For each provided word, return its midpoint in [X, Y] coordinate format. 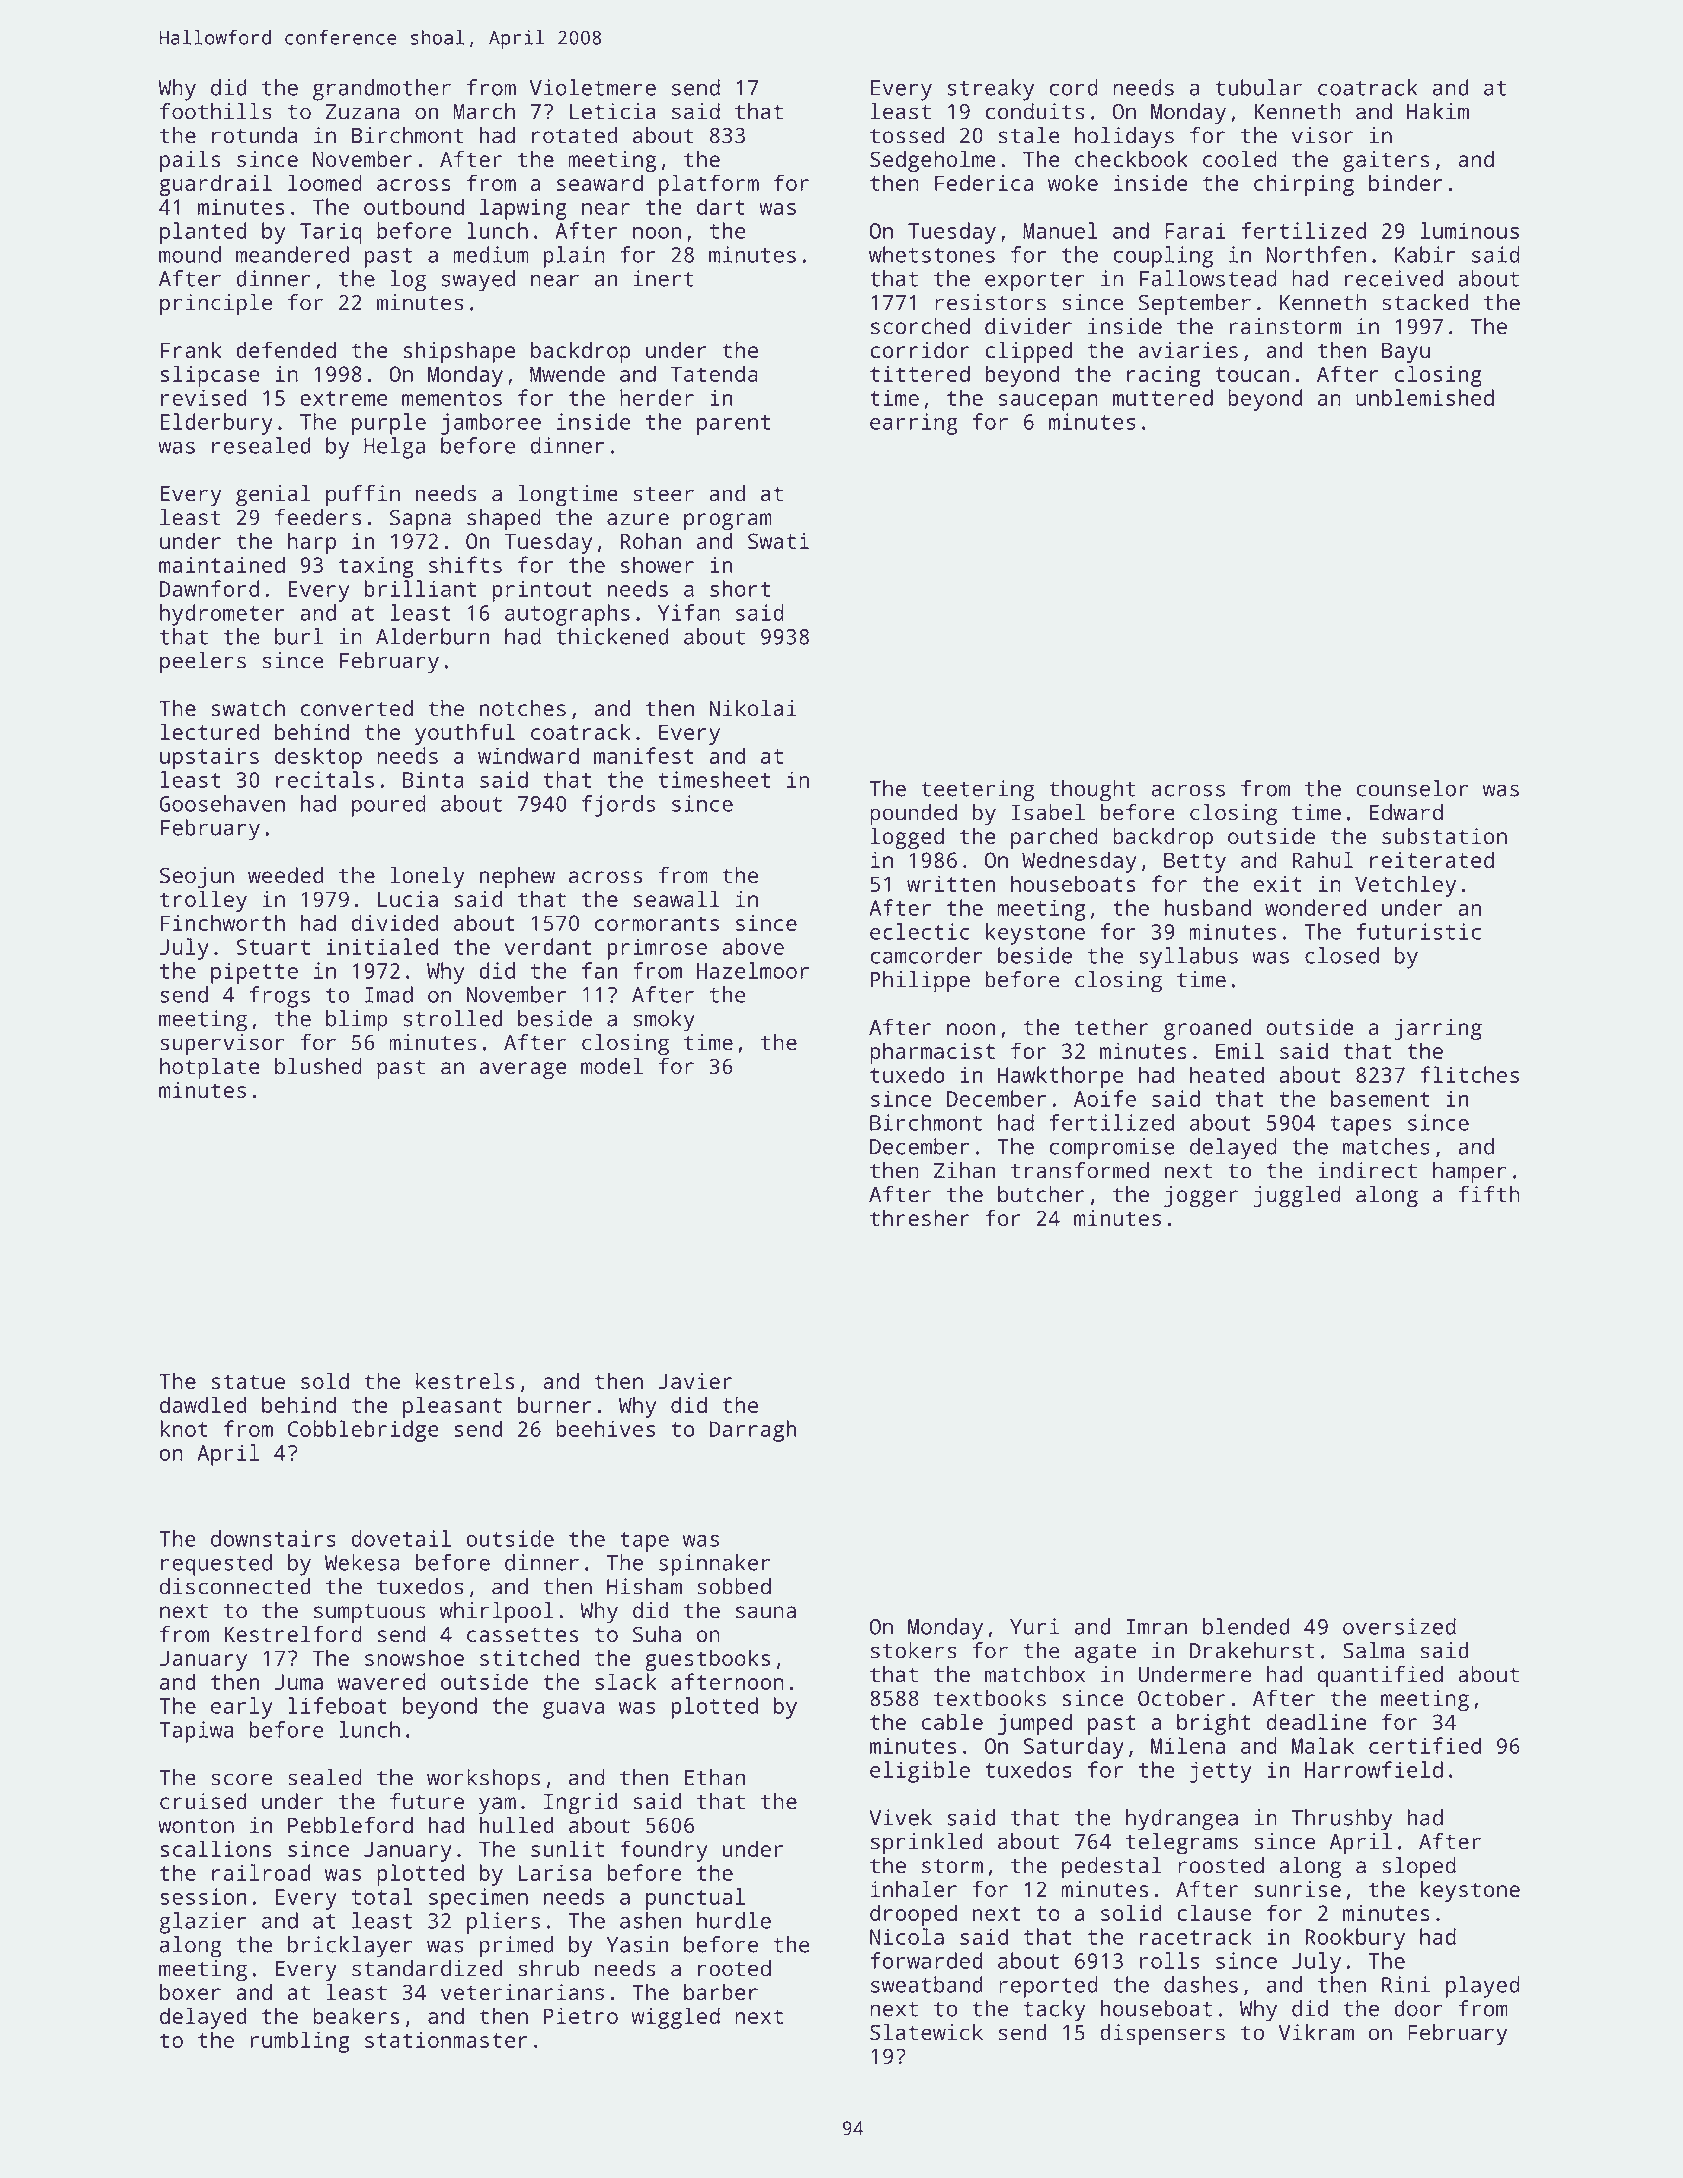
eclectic [920, 931]
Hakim [1438, 111]
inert [663, 278]
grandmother [382, 90]
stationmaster [446, 2039]
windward [528, 755]
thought [1092, 791]
